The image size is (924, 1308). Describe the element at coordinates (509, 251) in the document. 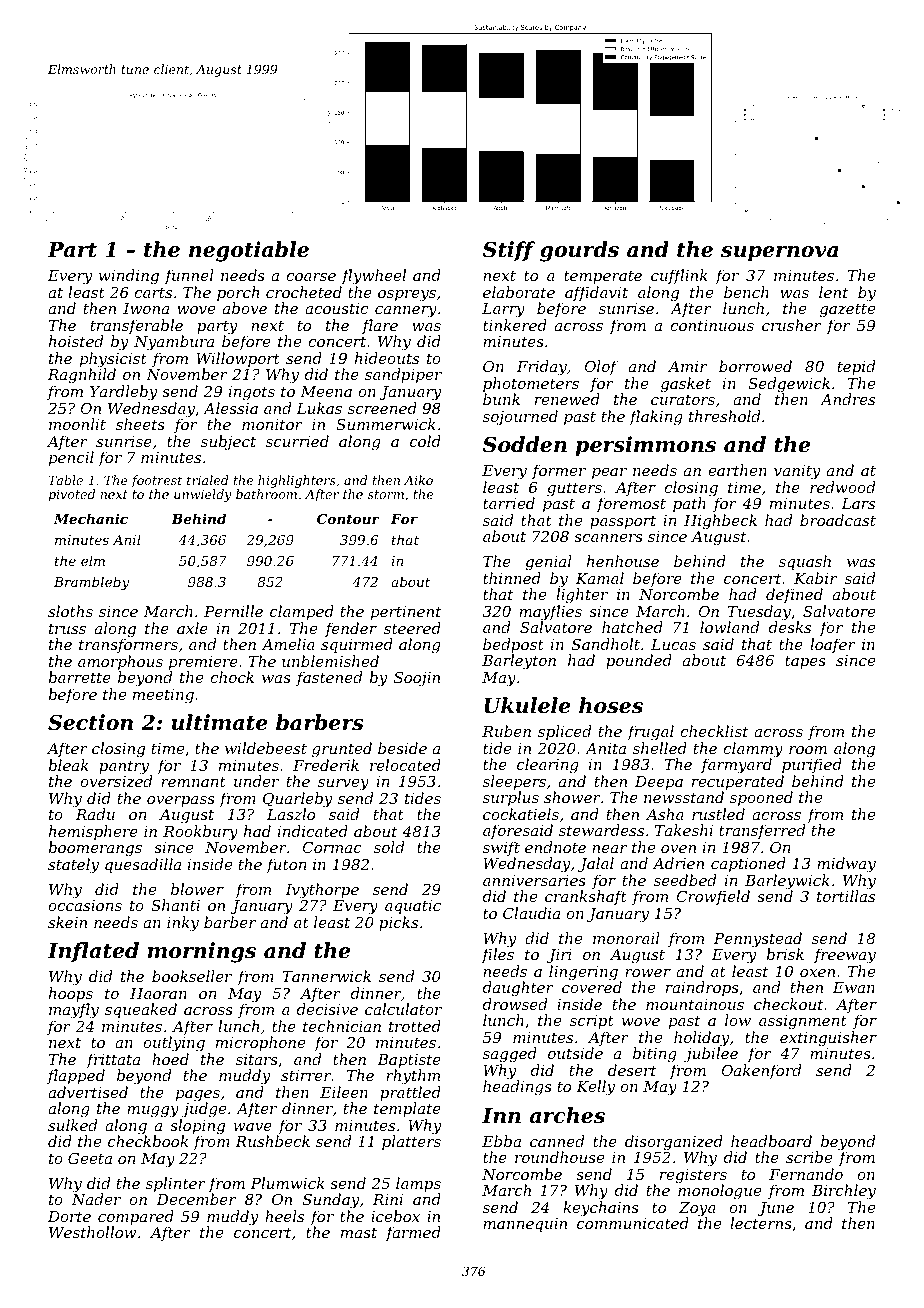

I see `Stiff` at that location.
